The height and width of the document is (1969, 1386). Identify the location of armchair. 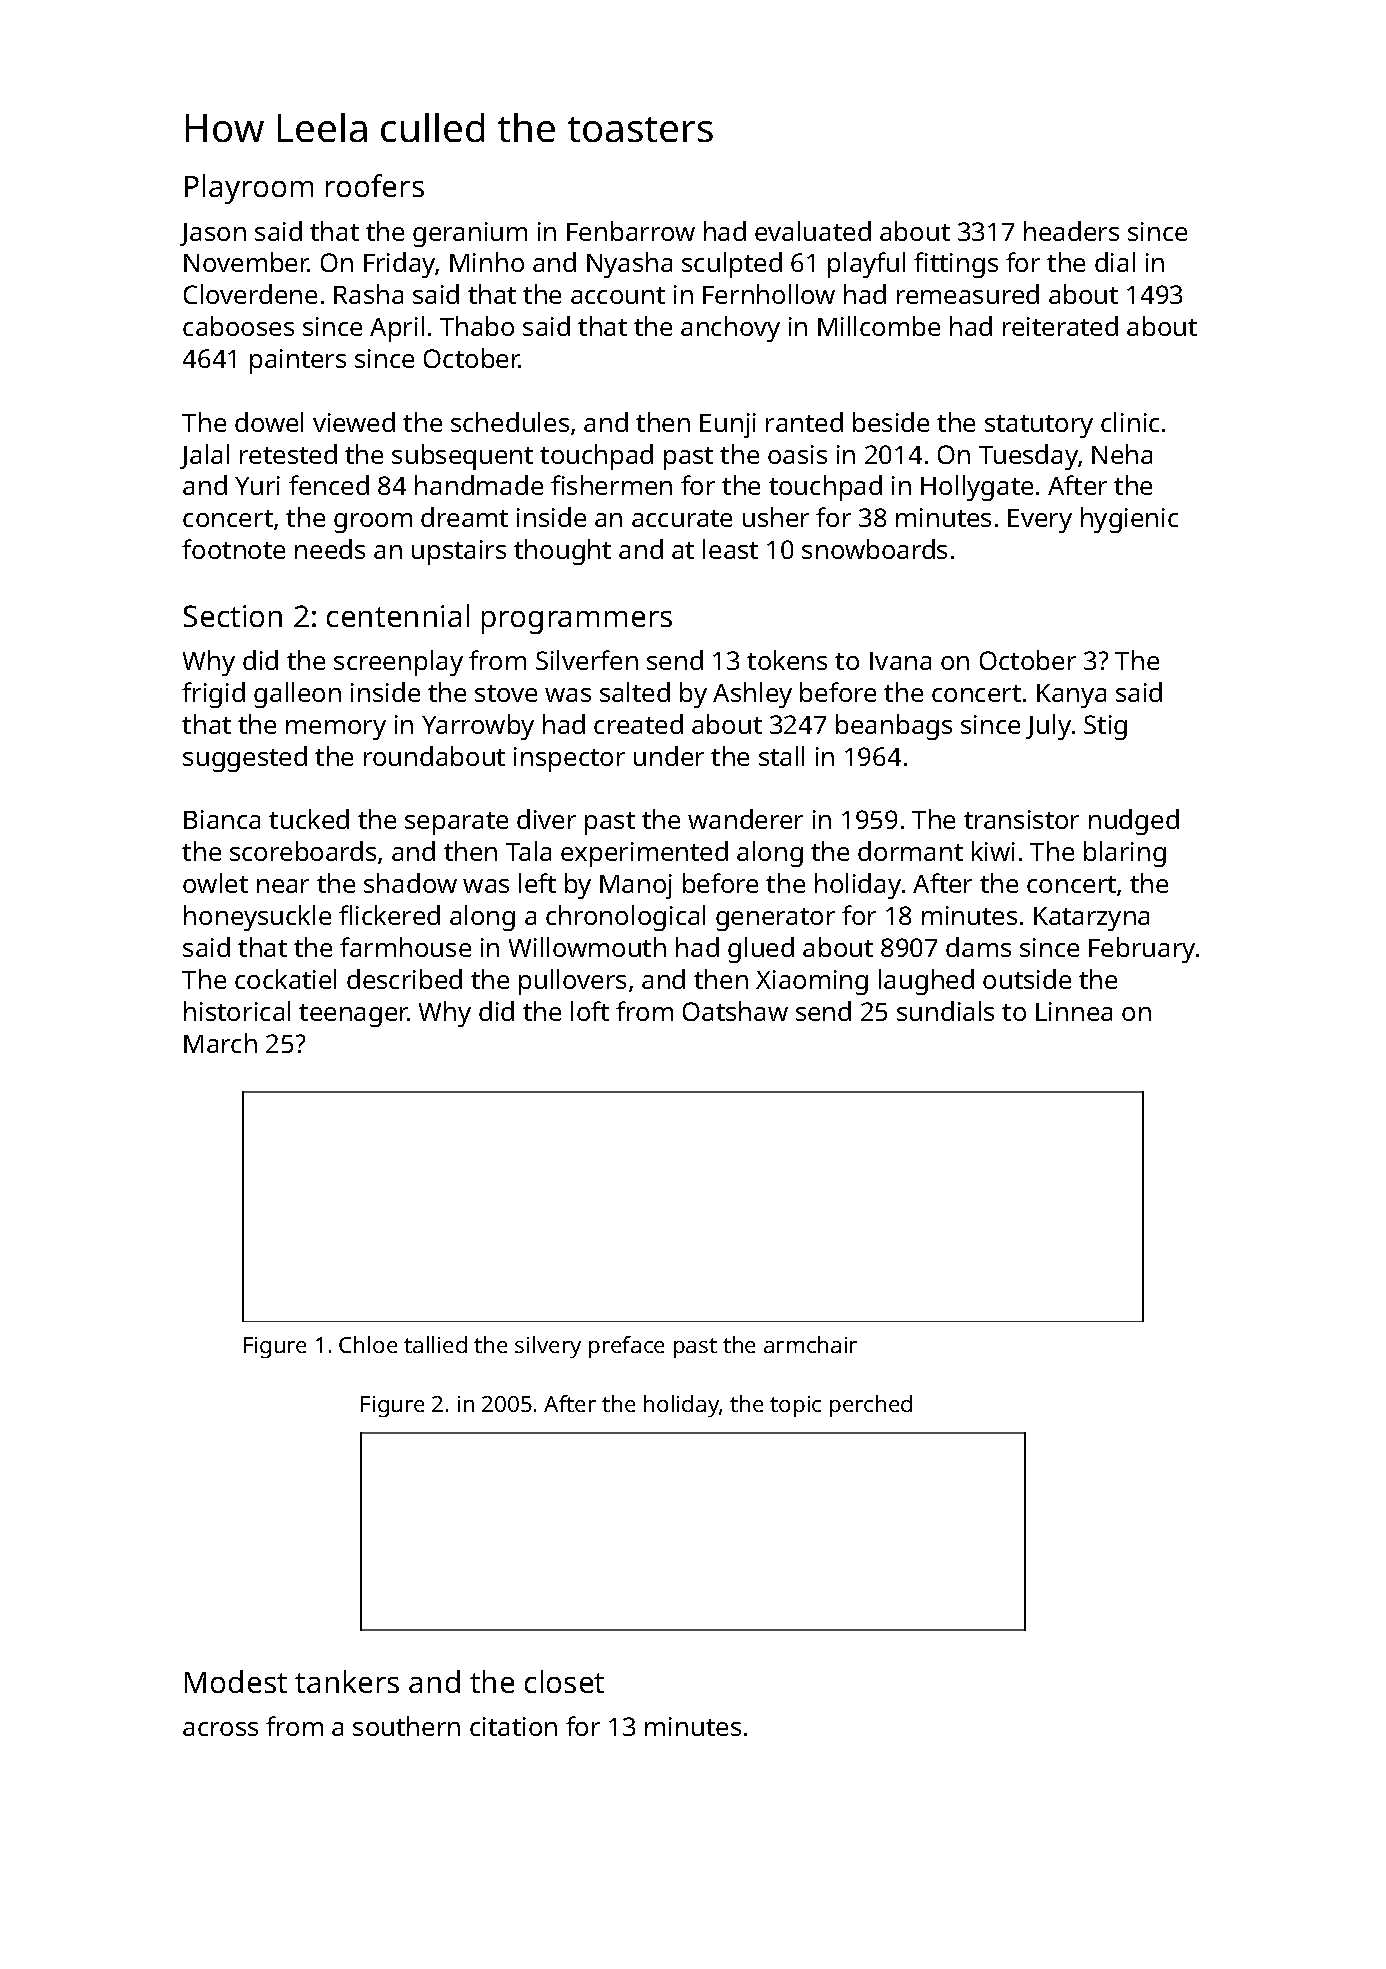
(810, 1344).
